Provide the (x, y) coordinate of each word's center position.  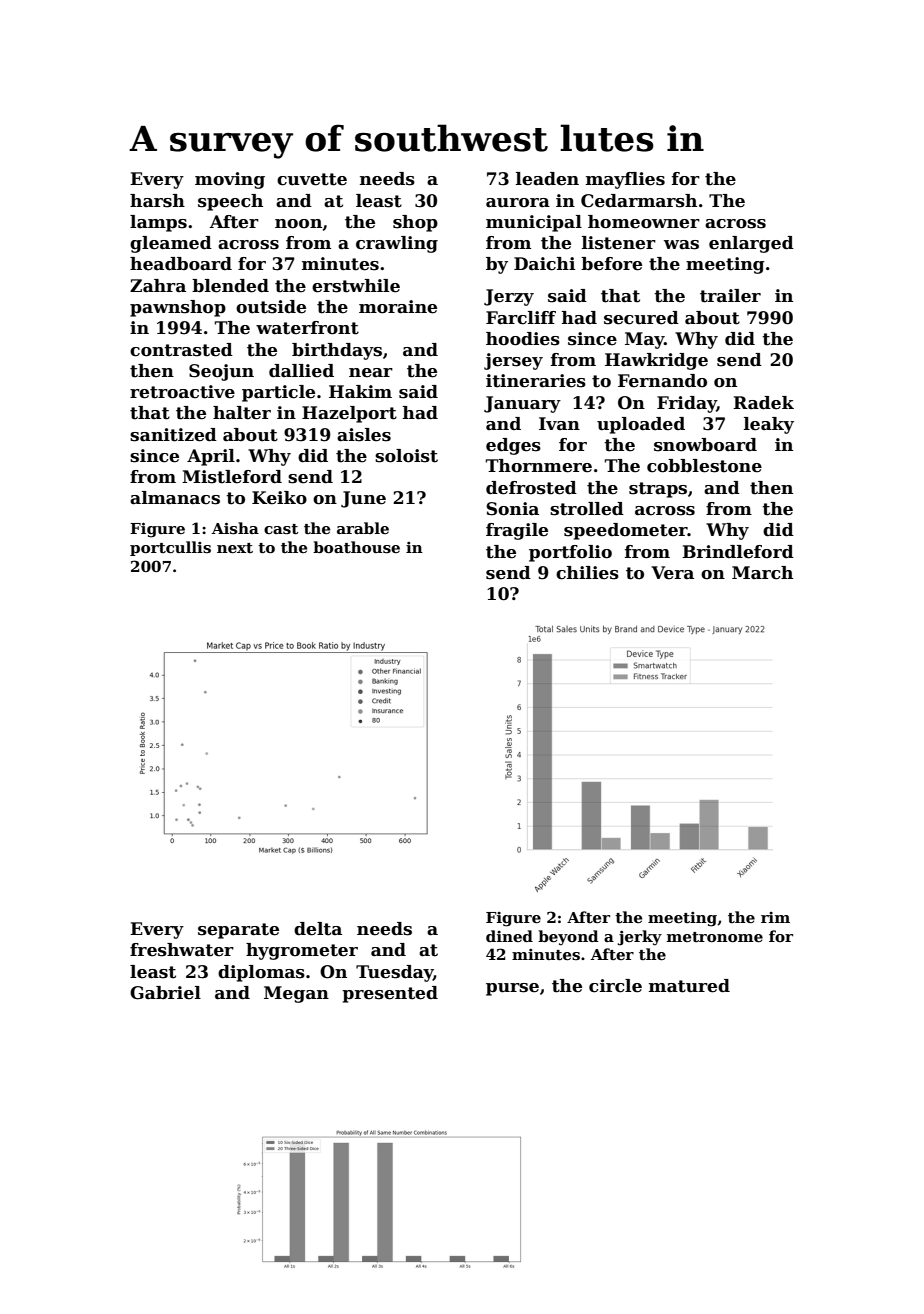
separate (238, 931)
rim (775, 917)
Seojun (221, 372)
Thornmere (539, 466)
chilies (587, 573)
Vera (672, 573)
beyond (568, 938)
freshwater (182, 950)
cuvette (312, 179)
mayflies (625, 180)
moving (230, 180)
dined (509, 936)
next (235, 548)
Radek (763, 403)
